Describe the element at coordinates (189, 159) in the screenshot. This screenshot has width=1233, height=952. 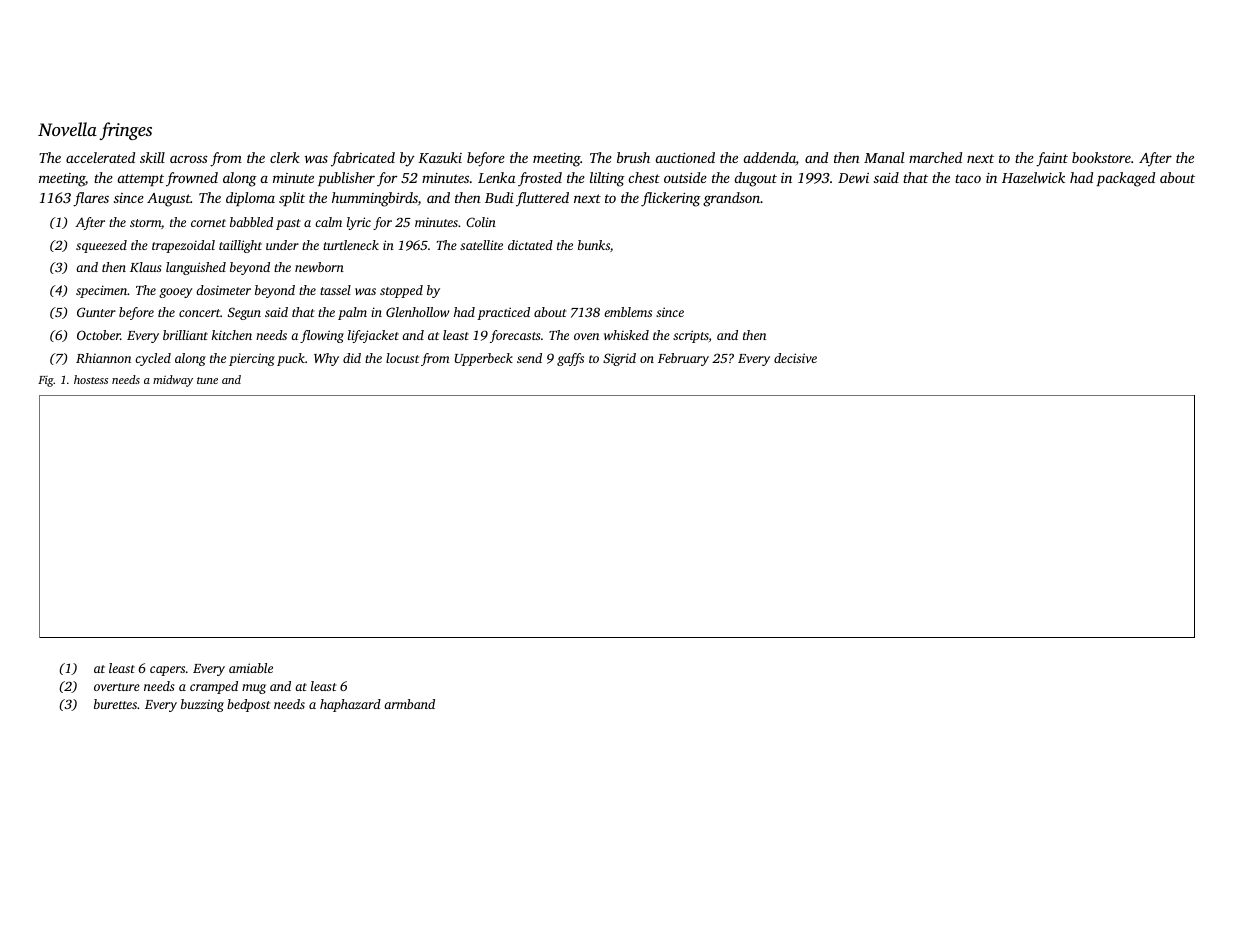
I see `across` at that location.
